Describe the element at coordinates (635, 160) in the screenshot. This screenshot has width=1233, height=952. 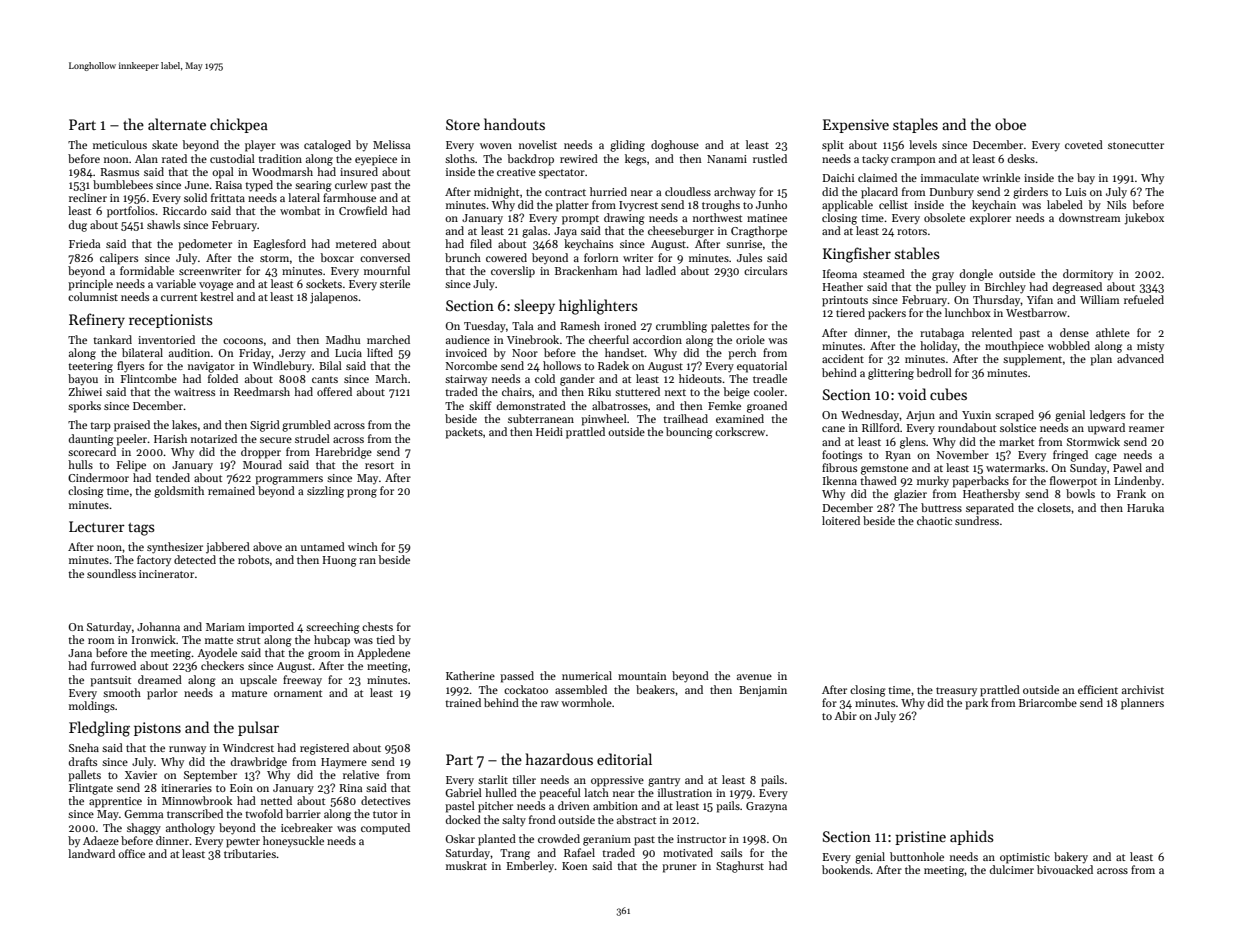
I see `kegs` at that location.
